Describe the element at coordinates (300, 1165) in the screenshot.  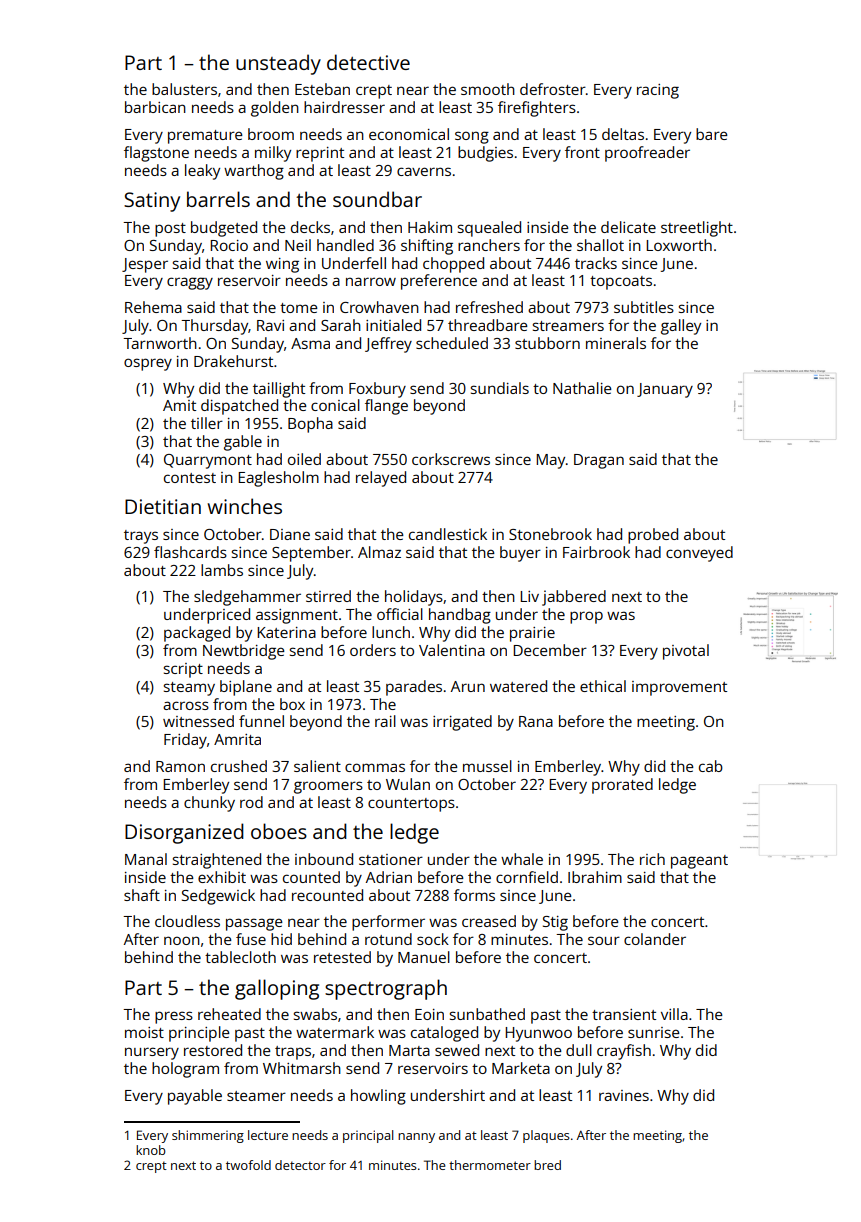
I see `detector` at that location.
